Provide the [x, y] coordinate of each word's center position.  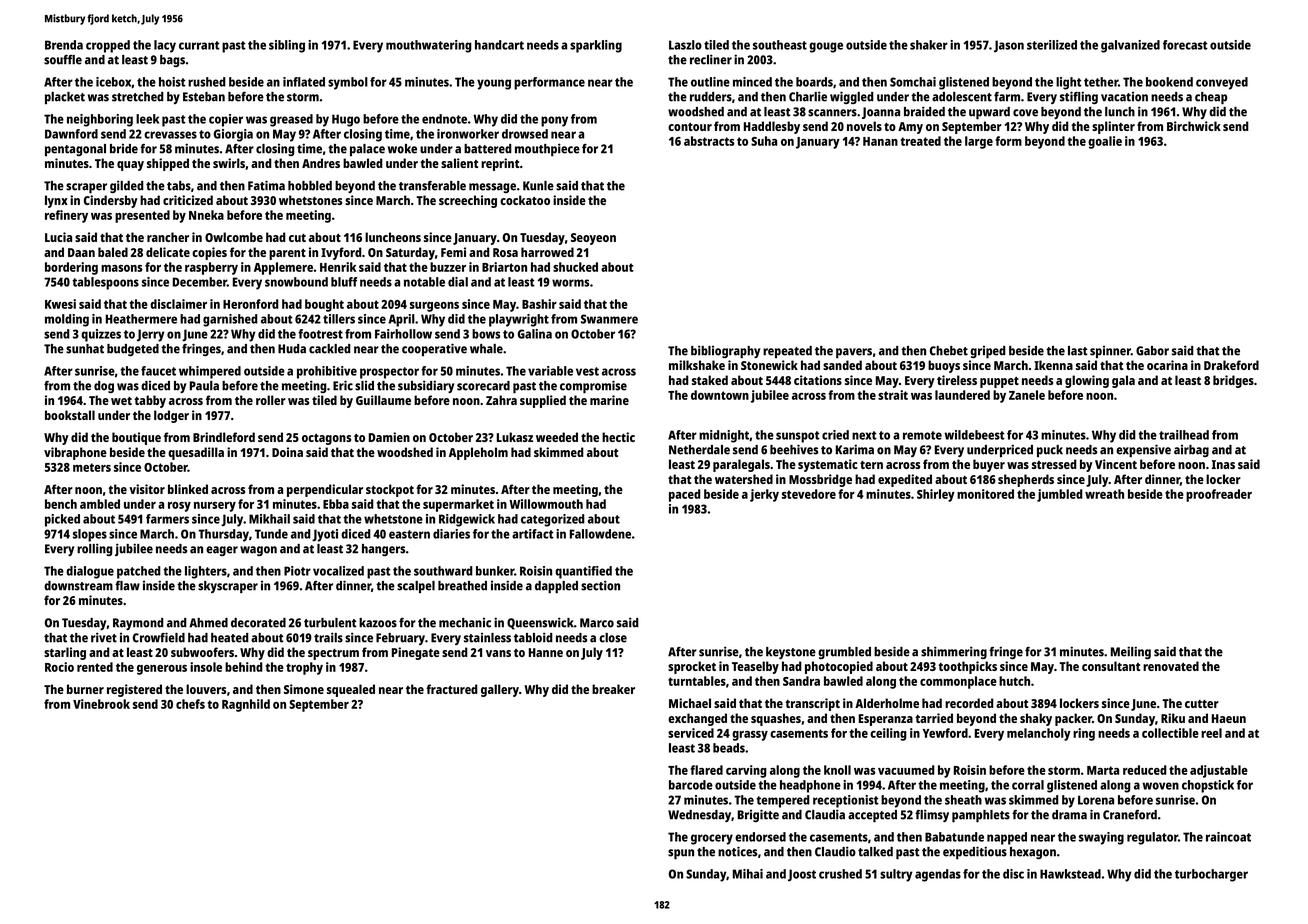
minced [752, 82]
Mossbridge [820, 480]
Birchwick [1194, 126]
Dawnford [71, 134]
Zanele [1027, 395]
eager [222, 551]
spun [681, 854]
